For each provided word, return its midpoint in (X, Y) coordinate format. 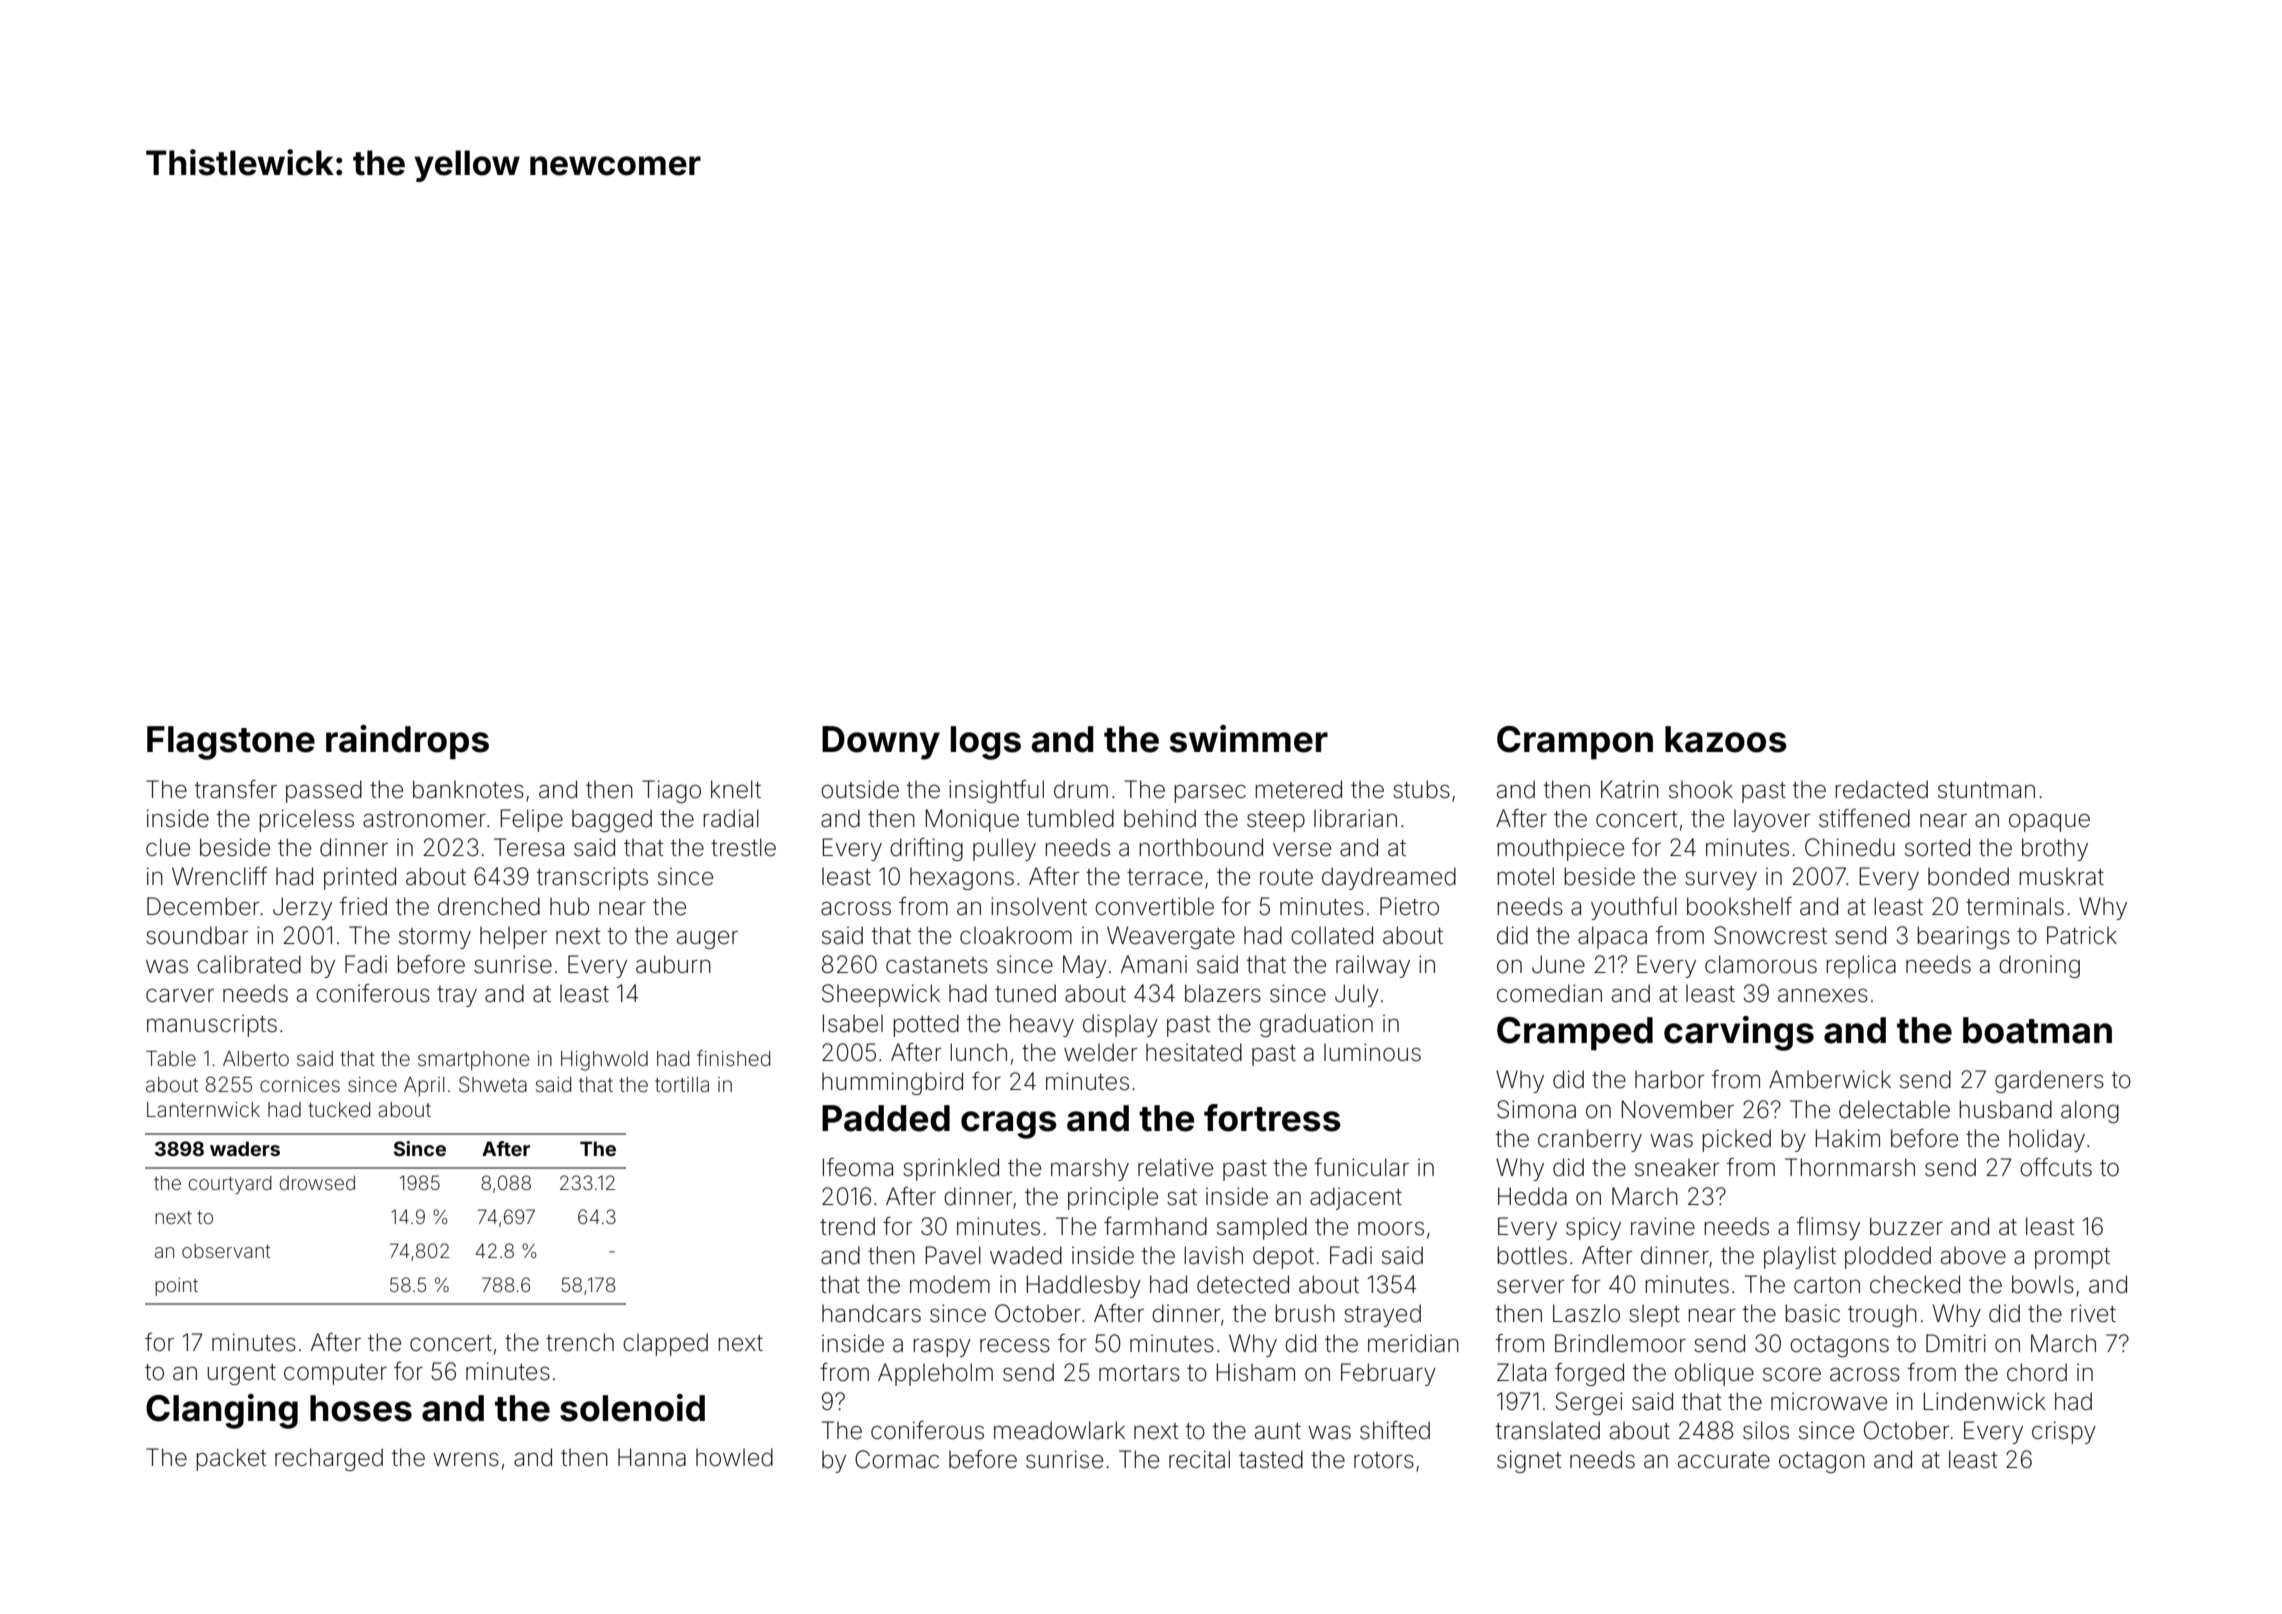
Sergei (1588, 1403)
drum (1081, 789)
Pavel (953, 1255)
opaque (2049, 823)
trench (580, 1342)
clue (168, 847)
